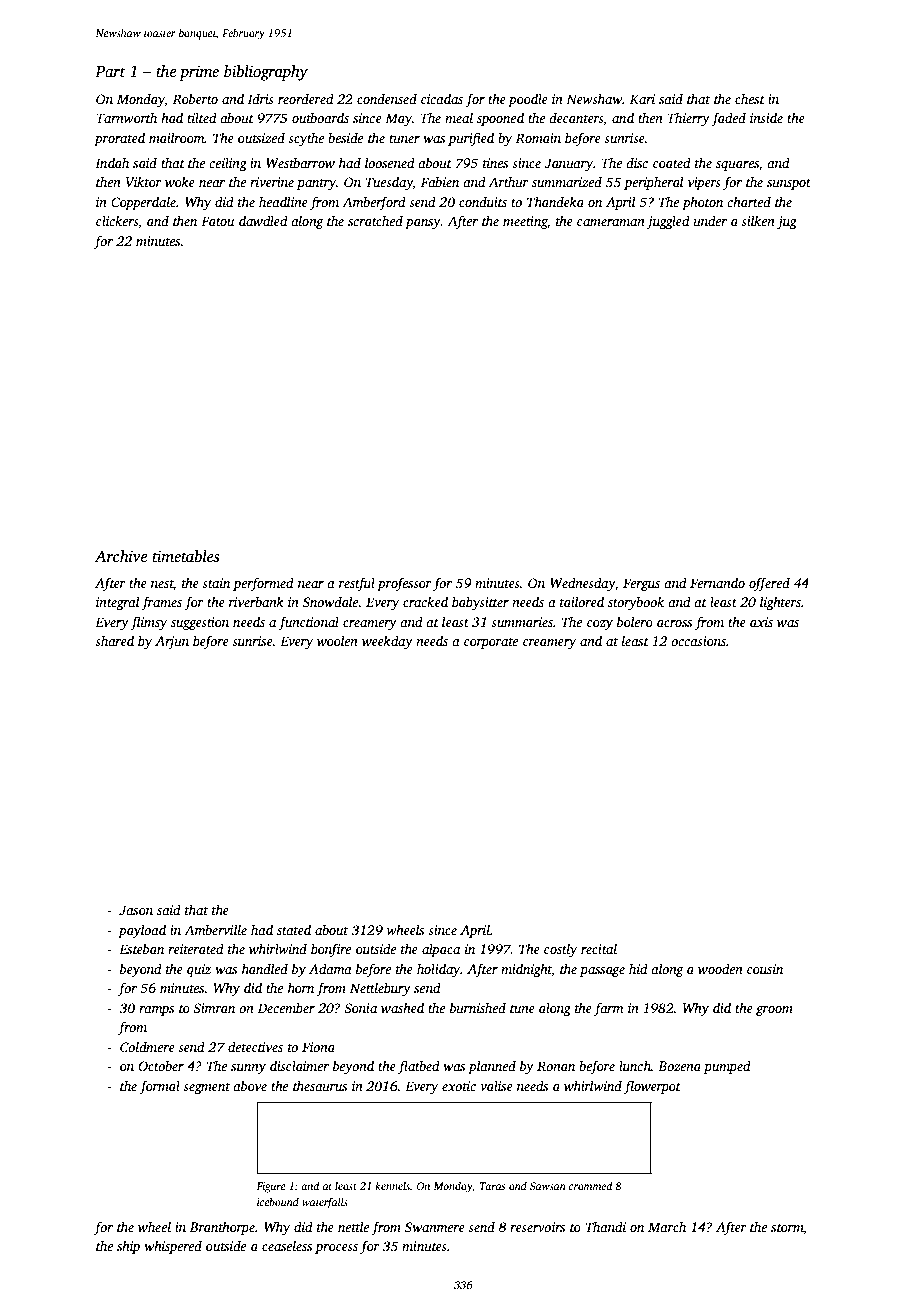 This document has height=1316, width=908. What do you see at coordinates (769, 584) in the document?
I see `offered` at bounding box center [769, 584].
